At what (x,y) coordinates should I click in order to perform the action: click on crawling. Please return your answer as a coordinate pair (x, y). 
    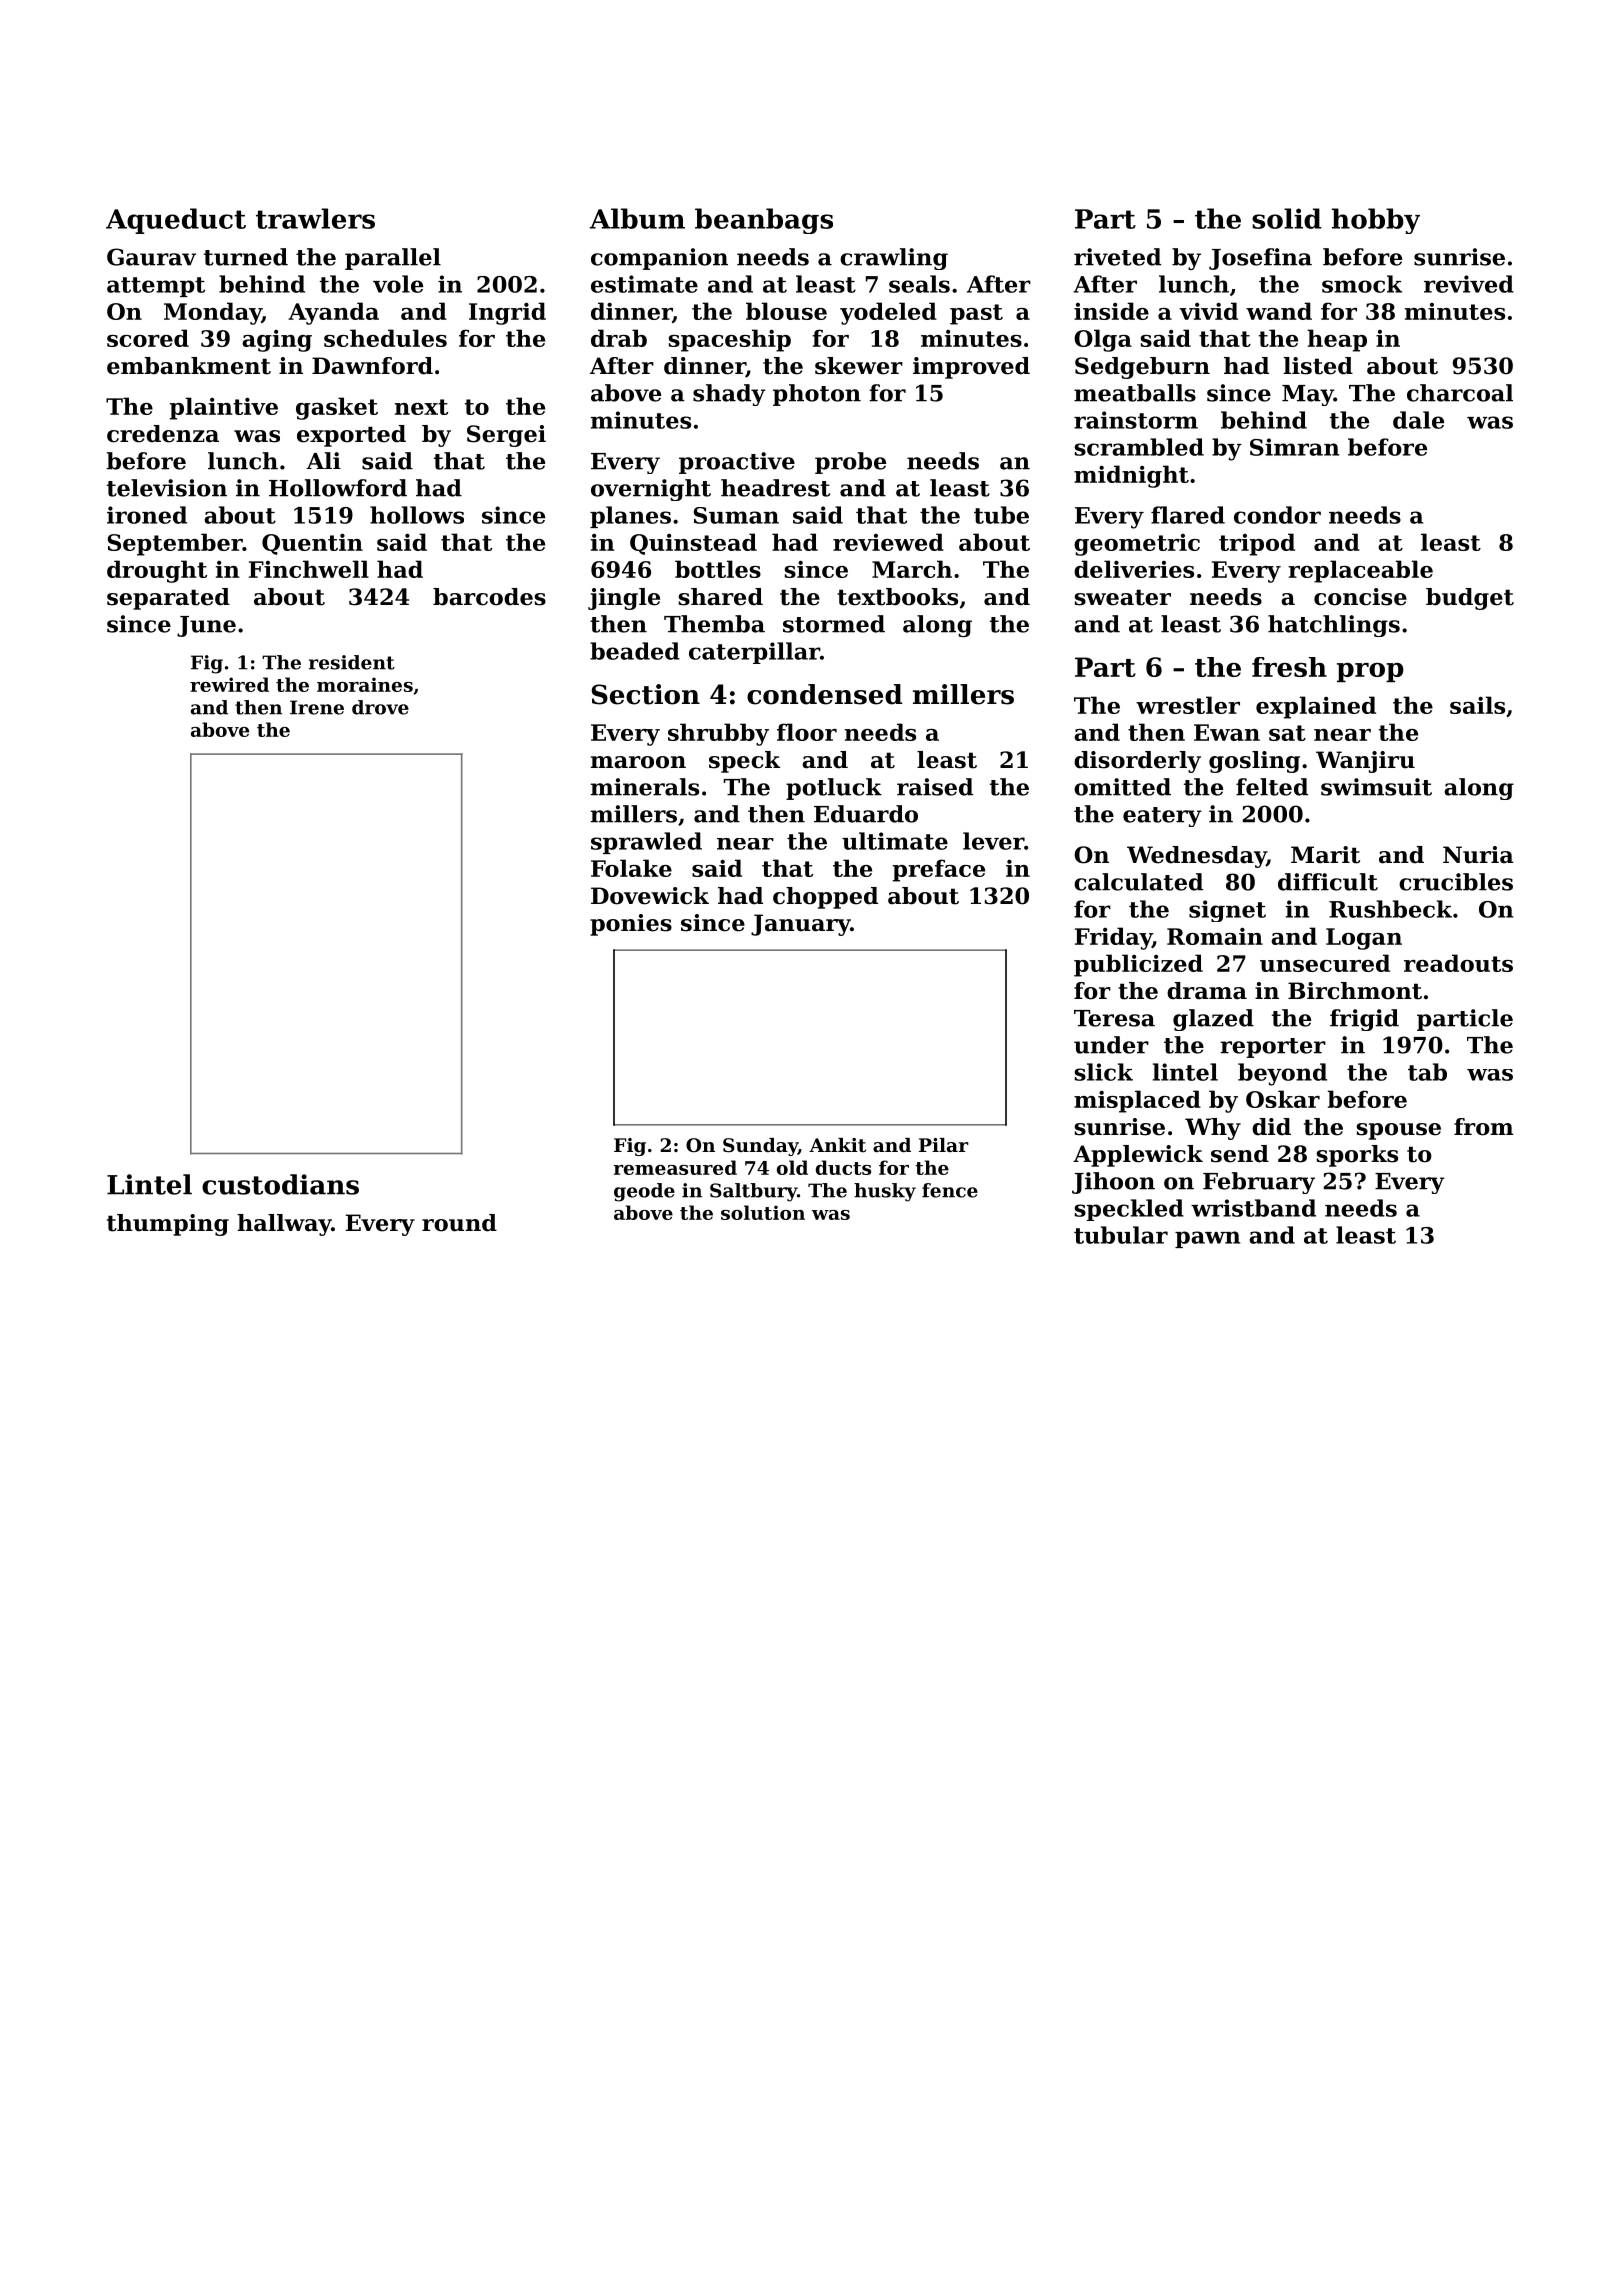
    Looking at the image, I should click on (894, 259).
